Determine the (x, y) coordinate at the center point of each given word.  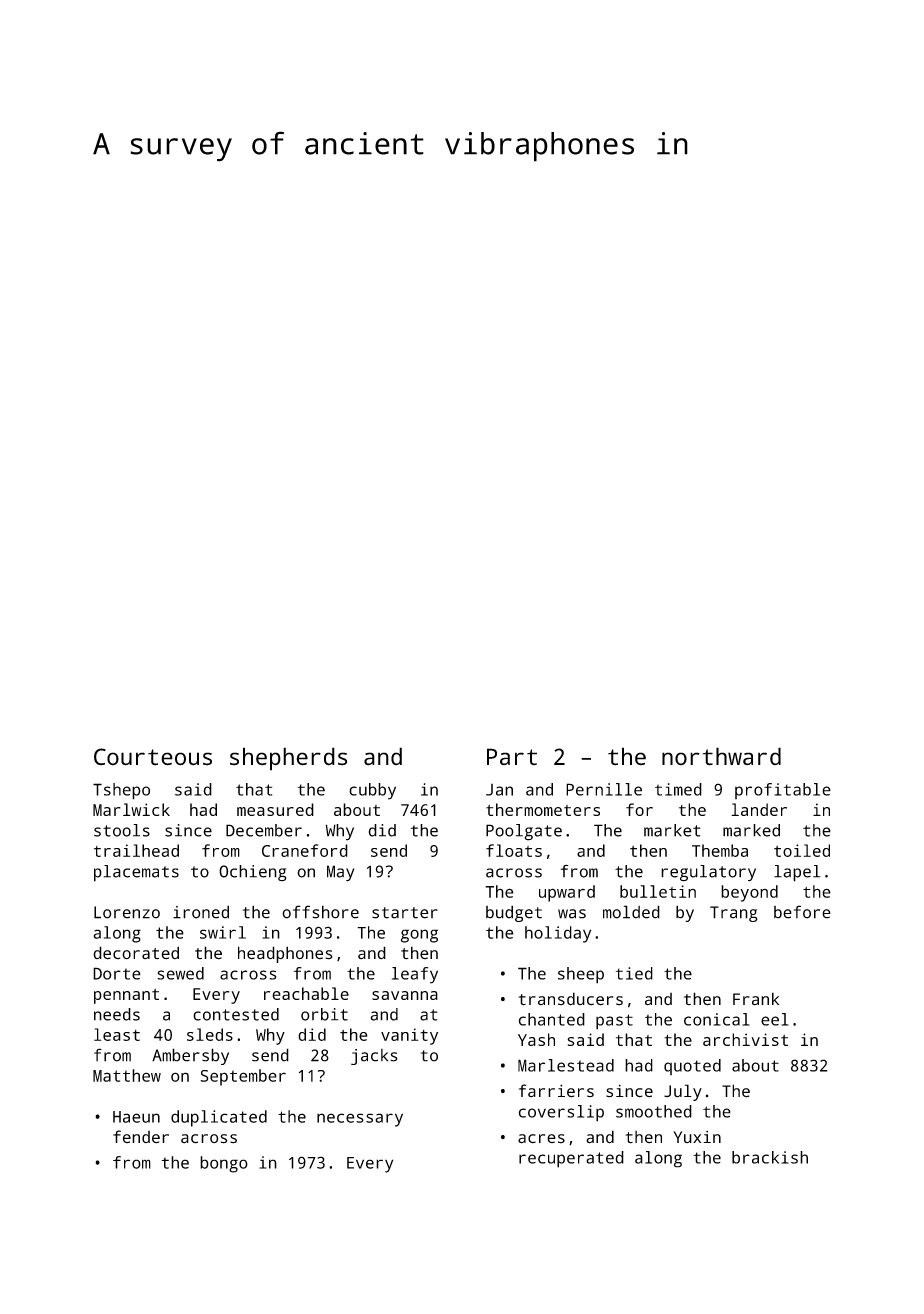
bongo (224, 1164)
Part (512, 756)
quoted (692, 1067)
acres (541, 1139)
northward (721, 756)
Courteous (153, 757)
